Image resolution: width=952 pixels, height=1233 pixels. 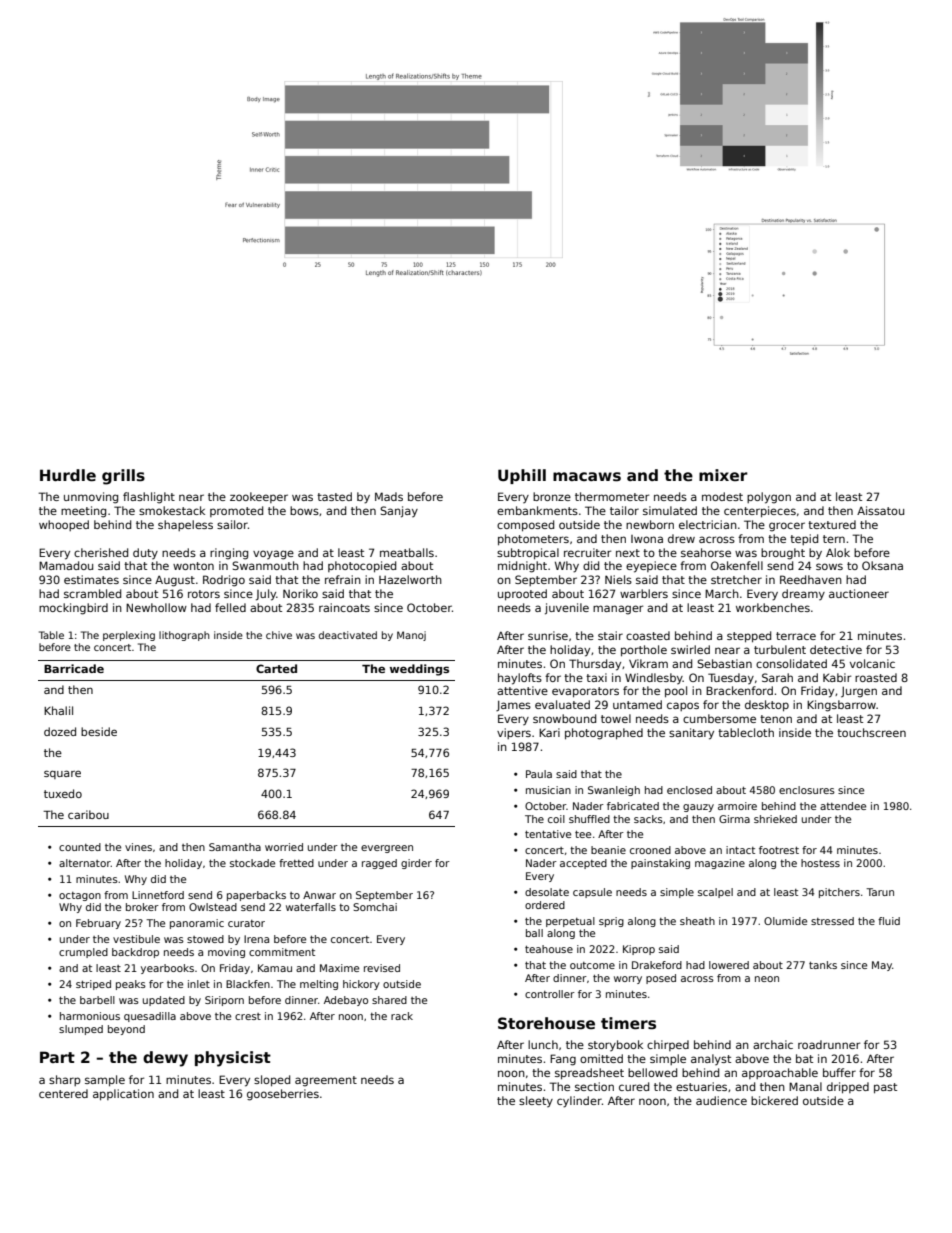 I want to click on Olumide, so click(x=785, y=921).
